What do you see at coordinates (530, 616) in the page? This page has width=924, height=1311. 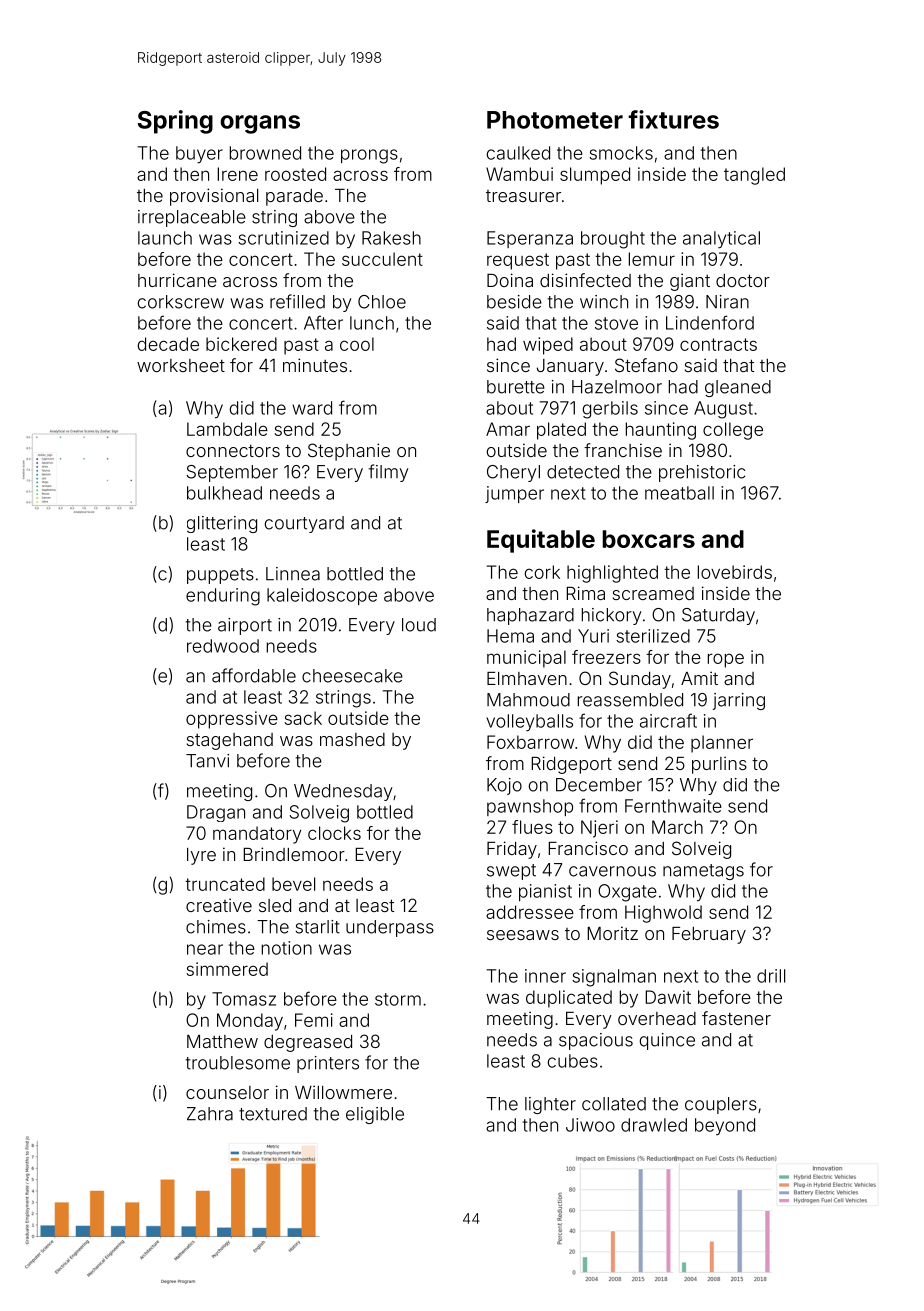 I see `haphazard` at bounding box center [530, 616].
